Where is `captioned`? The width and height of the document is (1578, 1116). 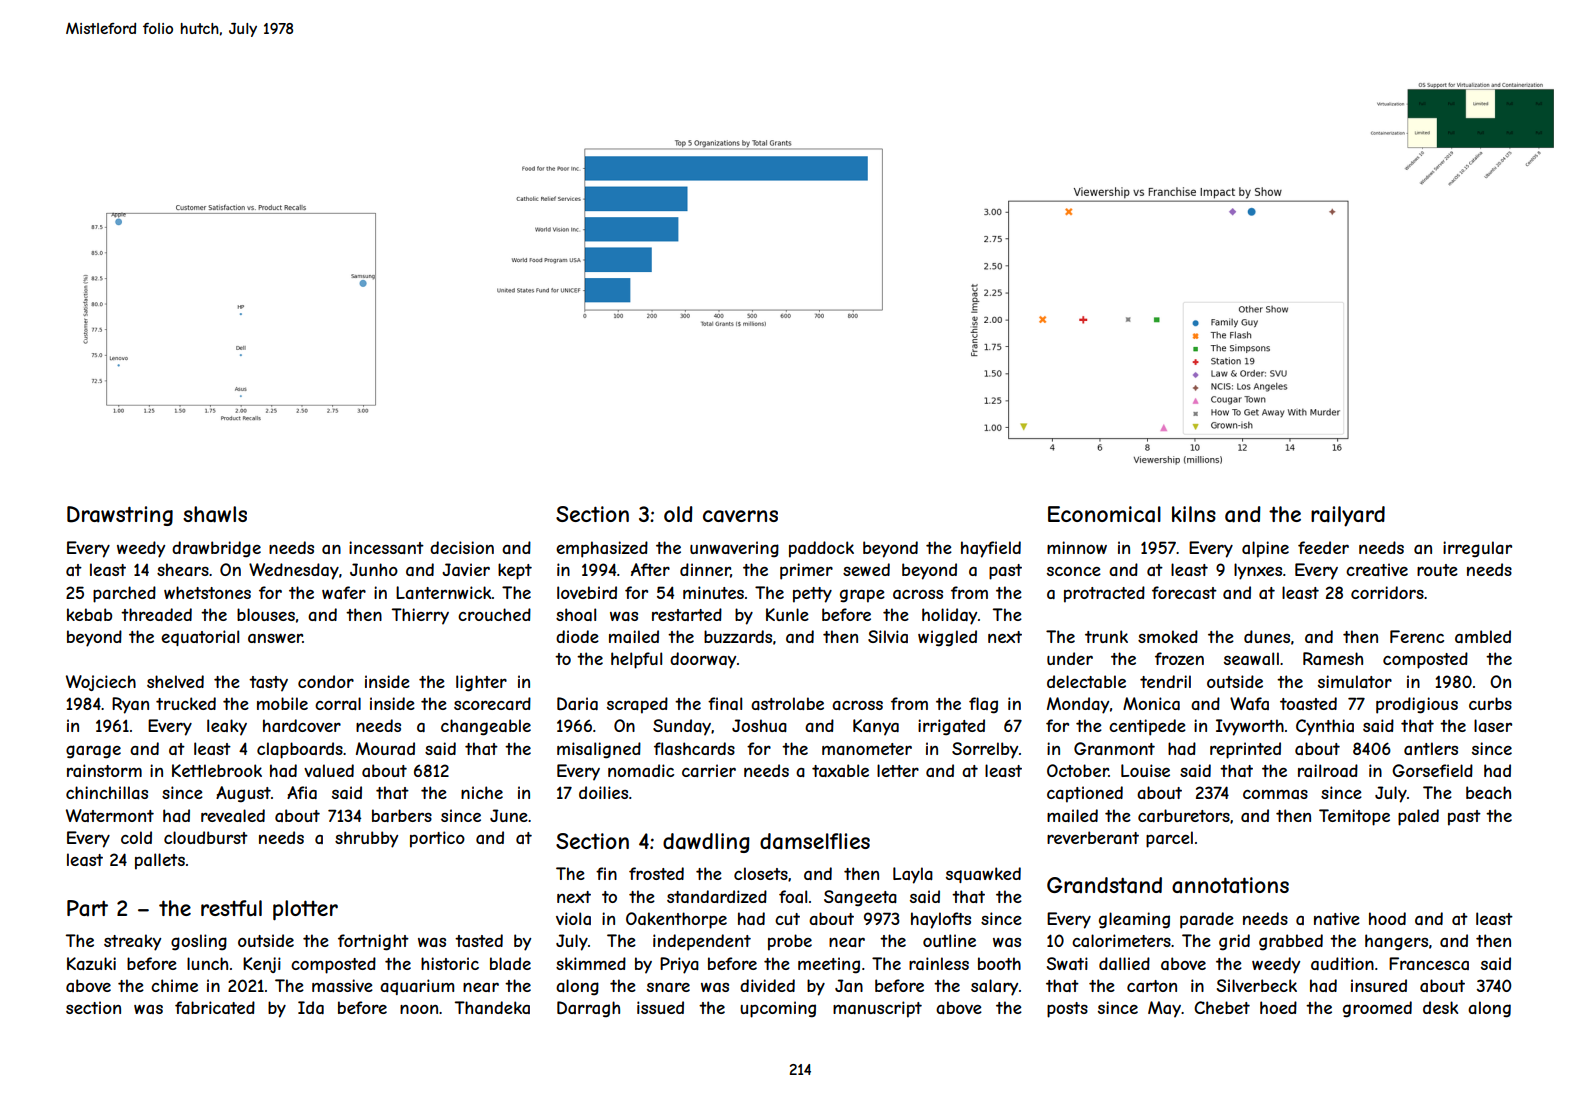 captioned is located at coordinates (1085, 794).
